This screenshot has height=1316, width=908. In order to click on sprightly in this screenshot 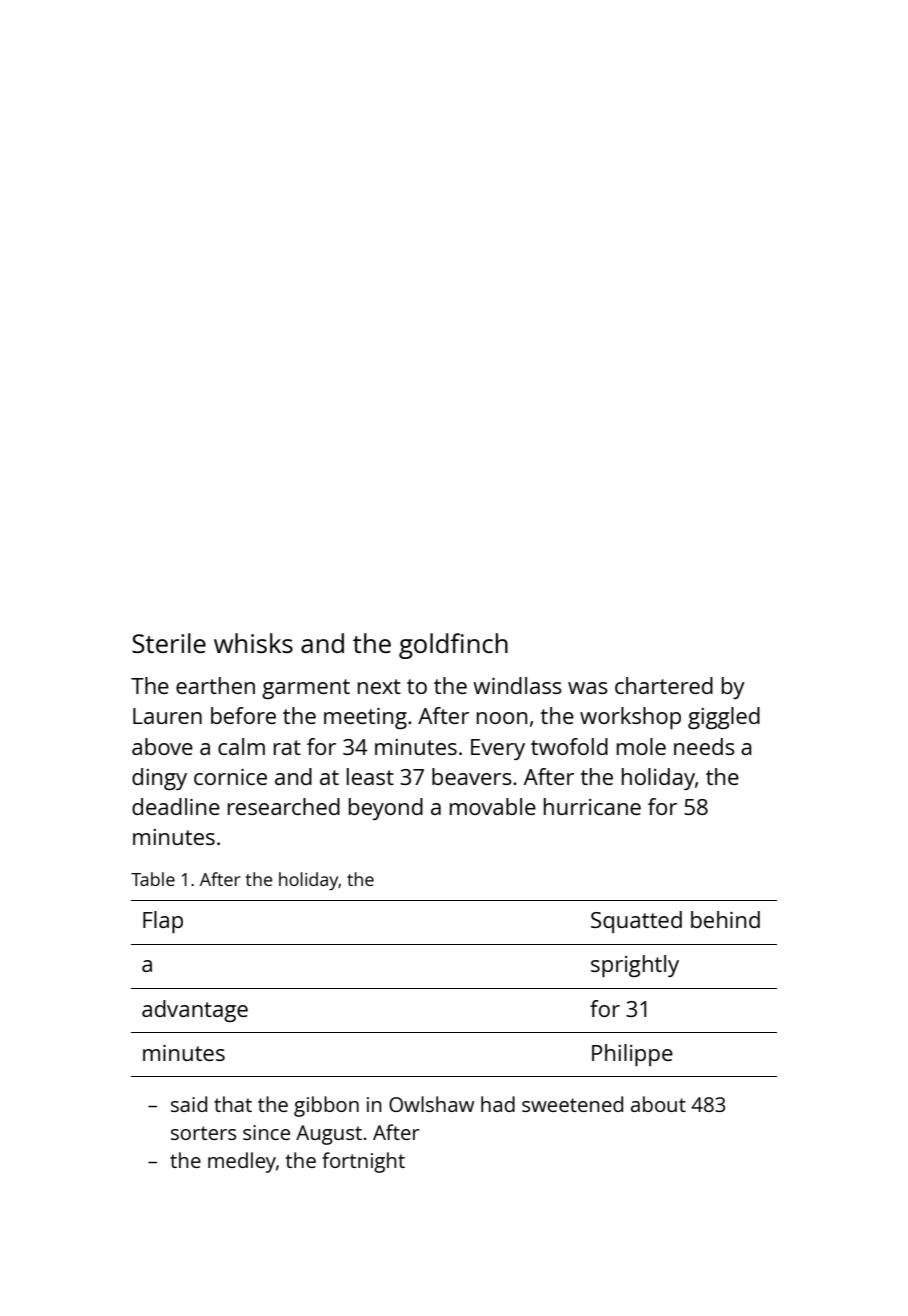, I will do `click(635, 966)`.
